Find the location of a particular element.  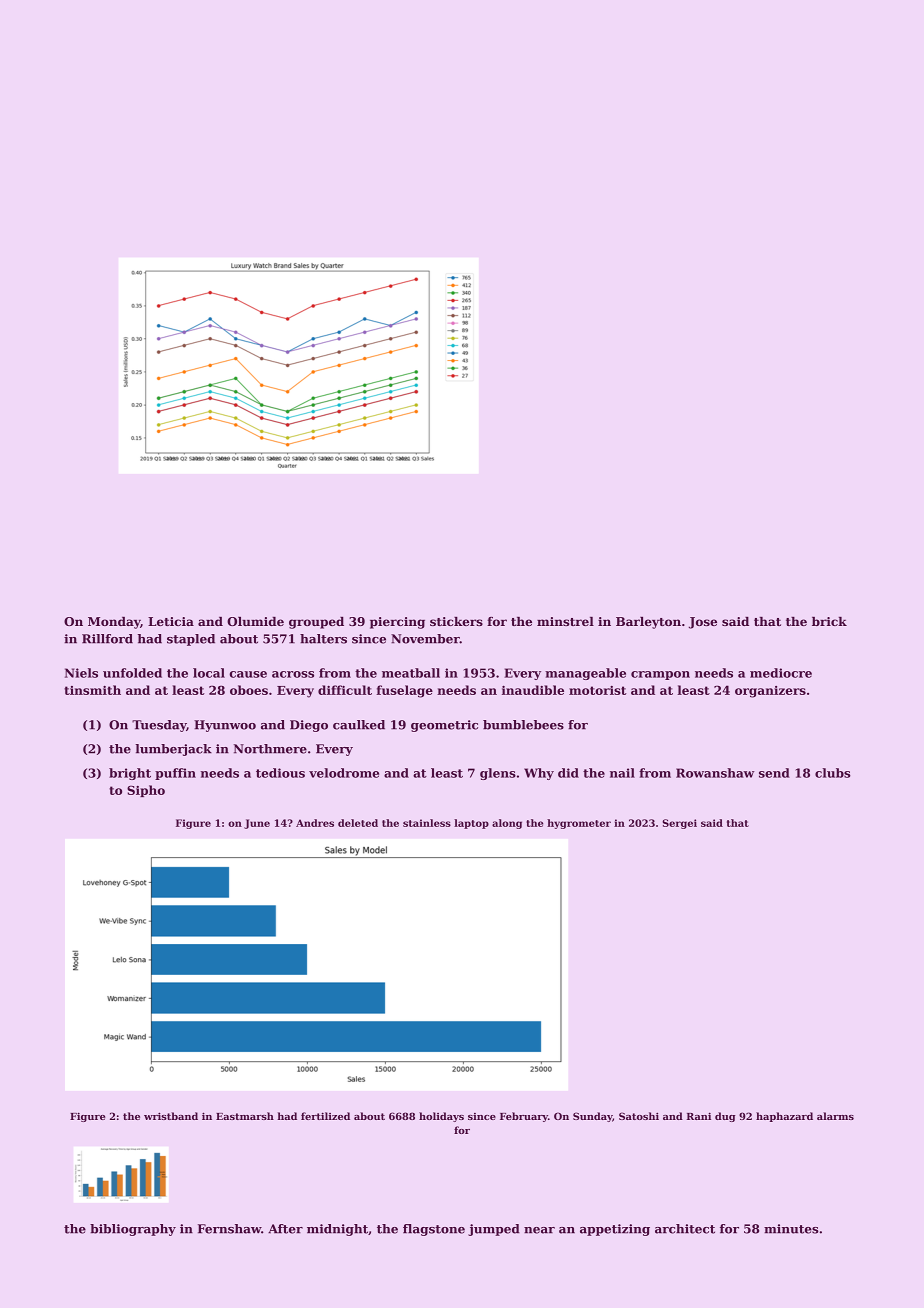

deleted is located at coordinates (358, 823).
